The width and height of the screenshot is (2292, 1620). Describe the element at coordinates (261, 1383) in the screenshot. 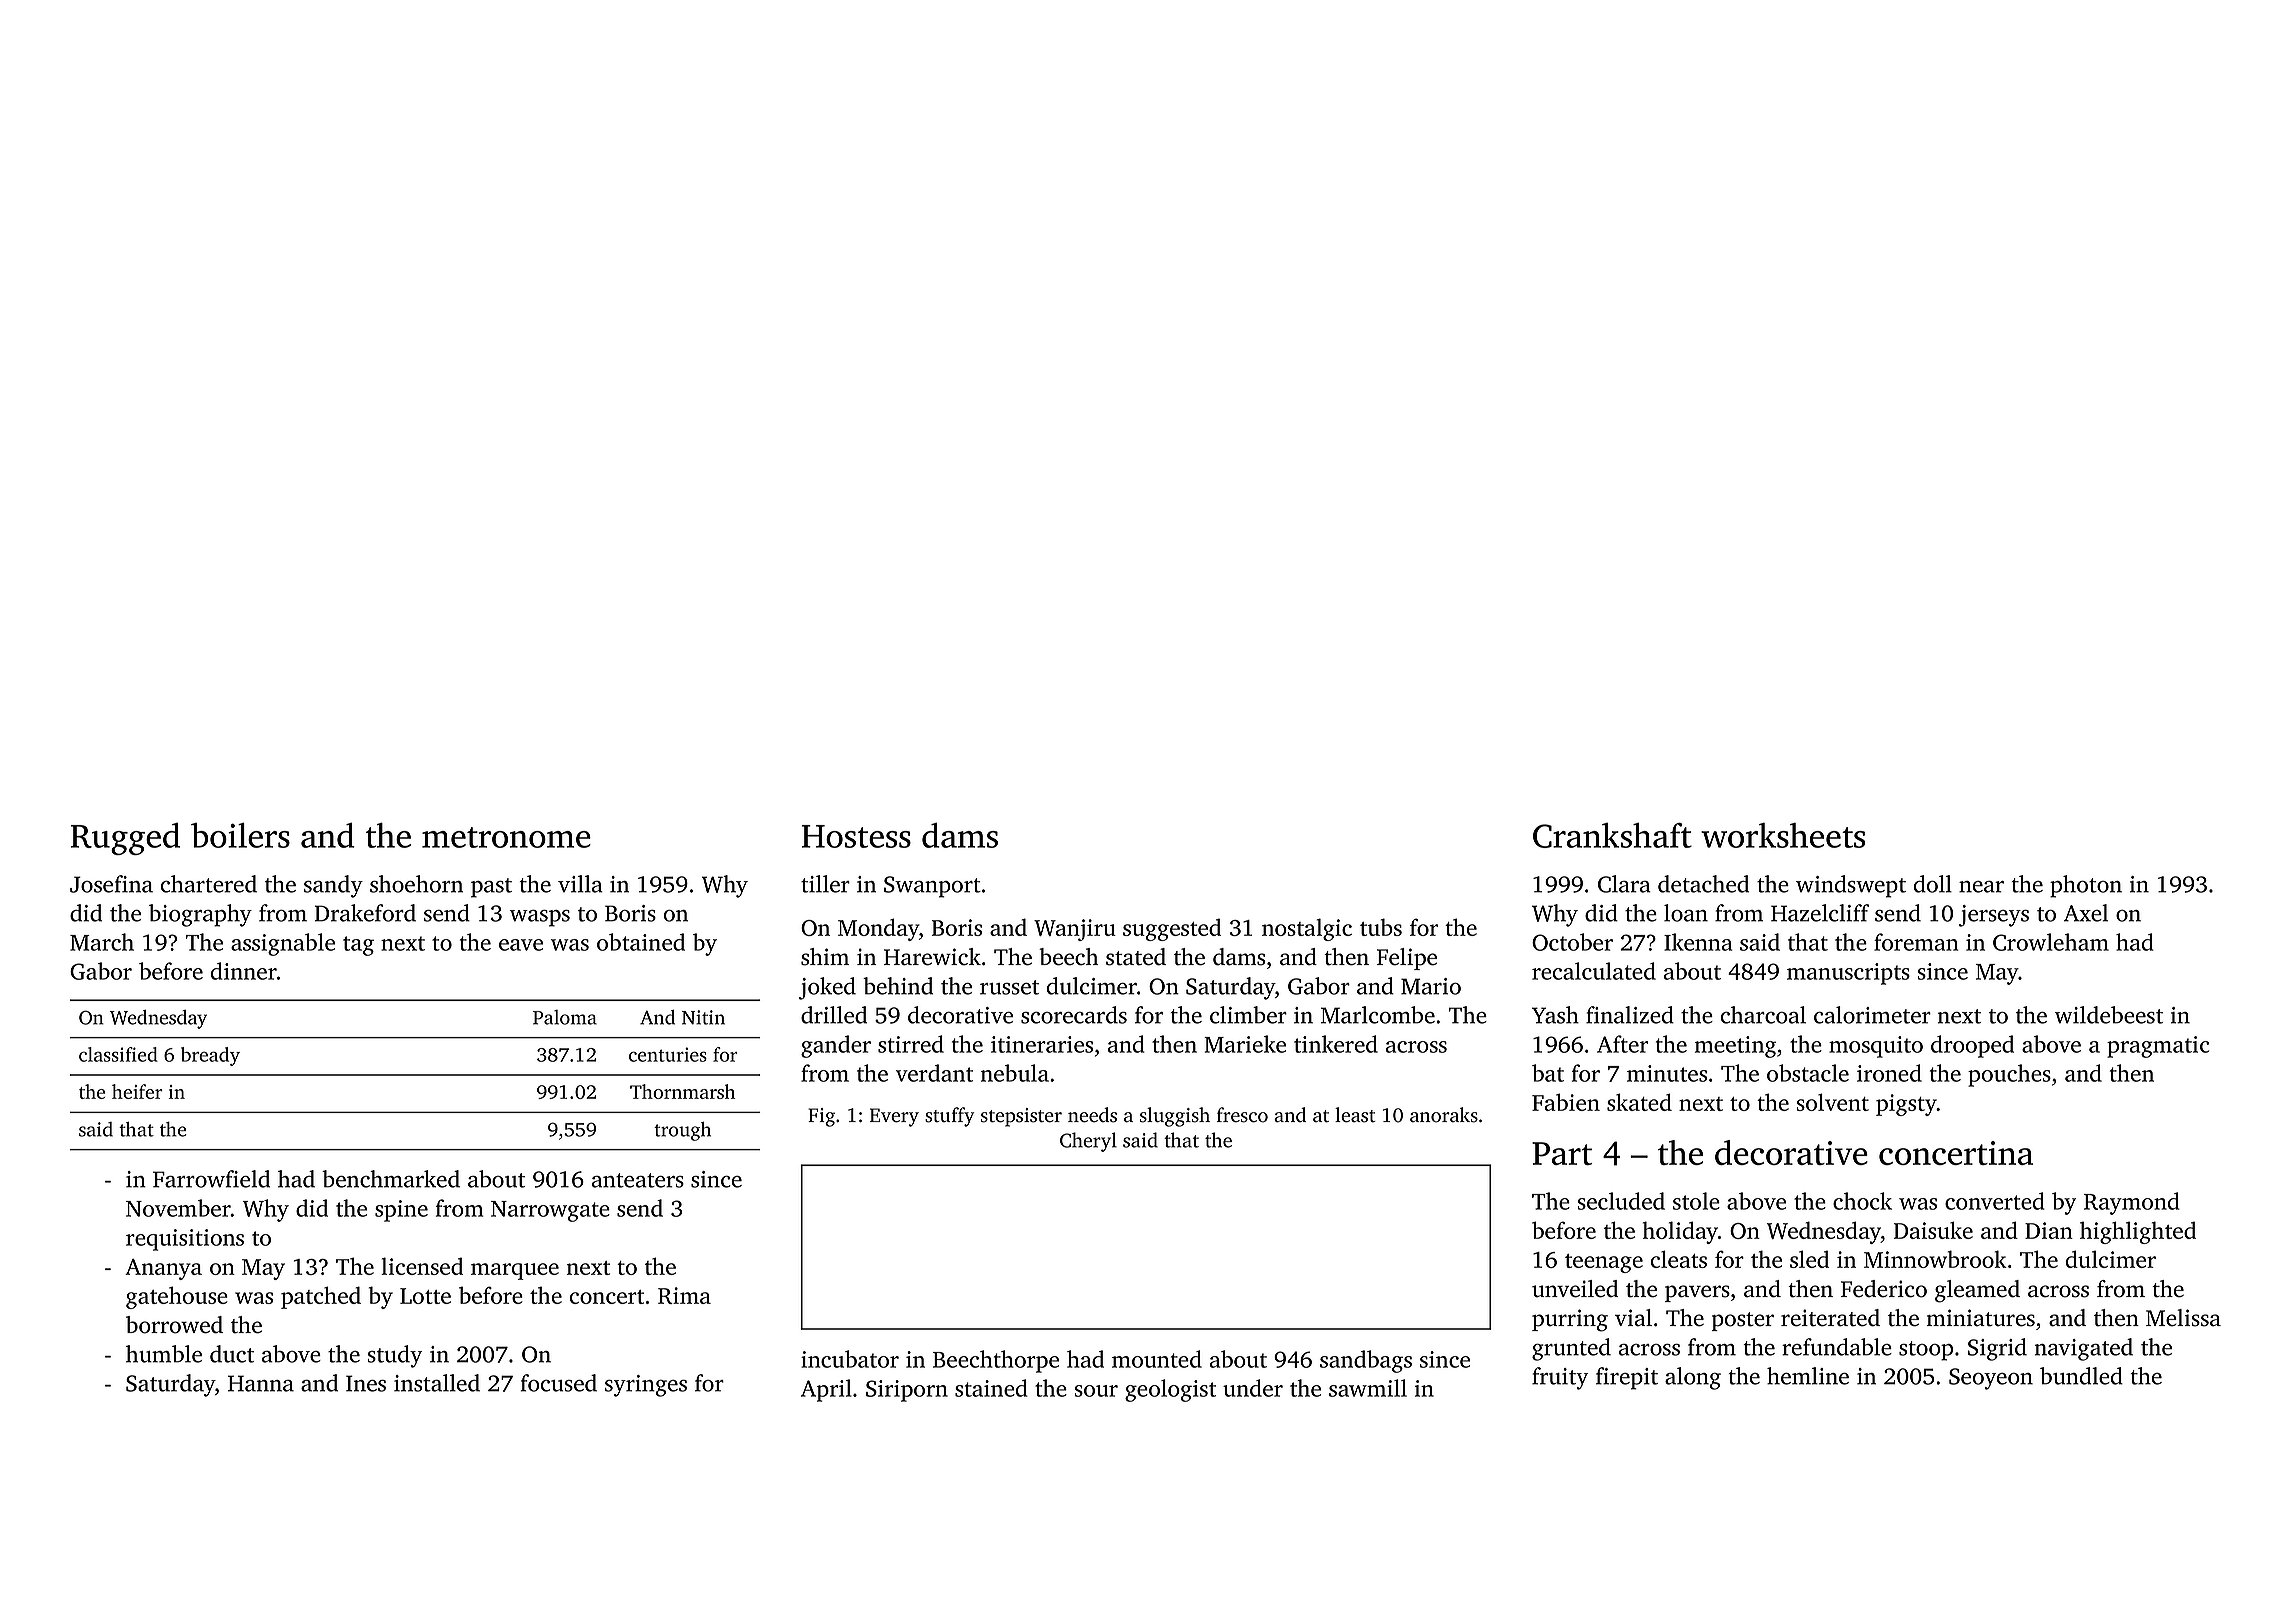

I see `Hanna` at that location.
